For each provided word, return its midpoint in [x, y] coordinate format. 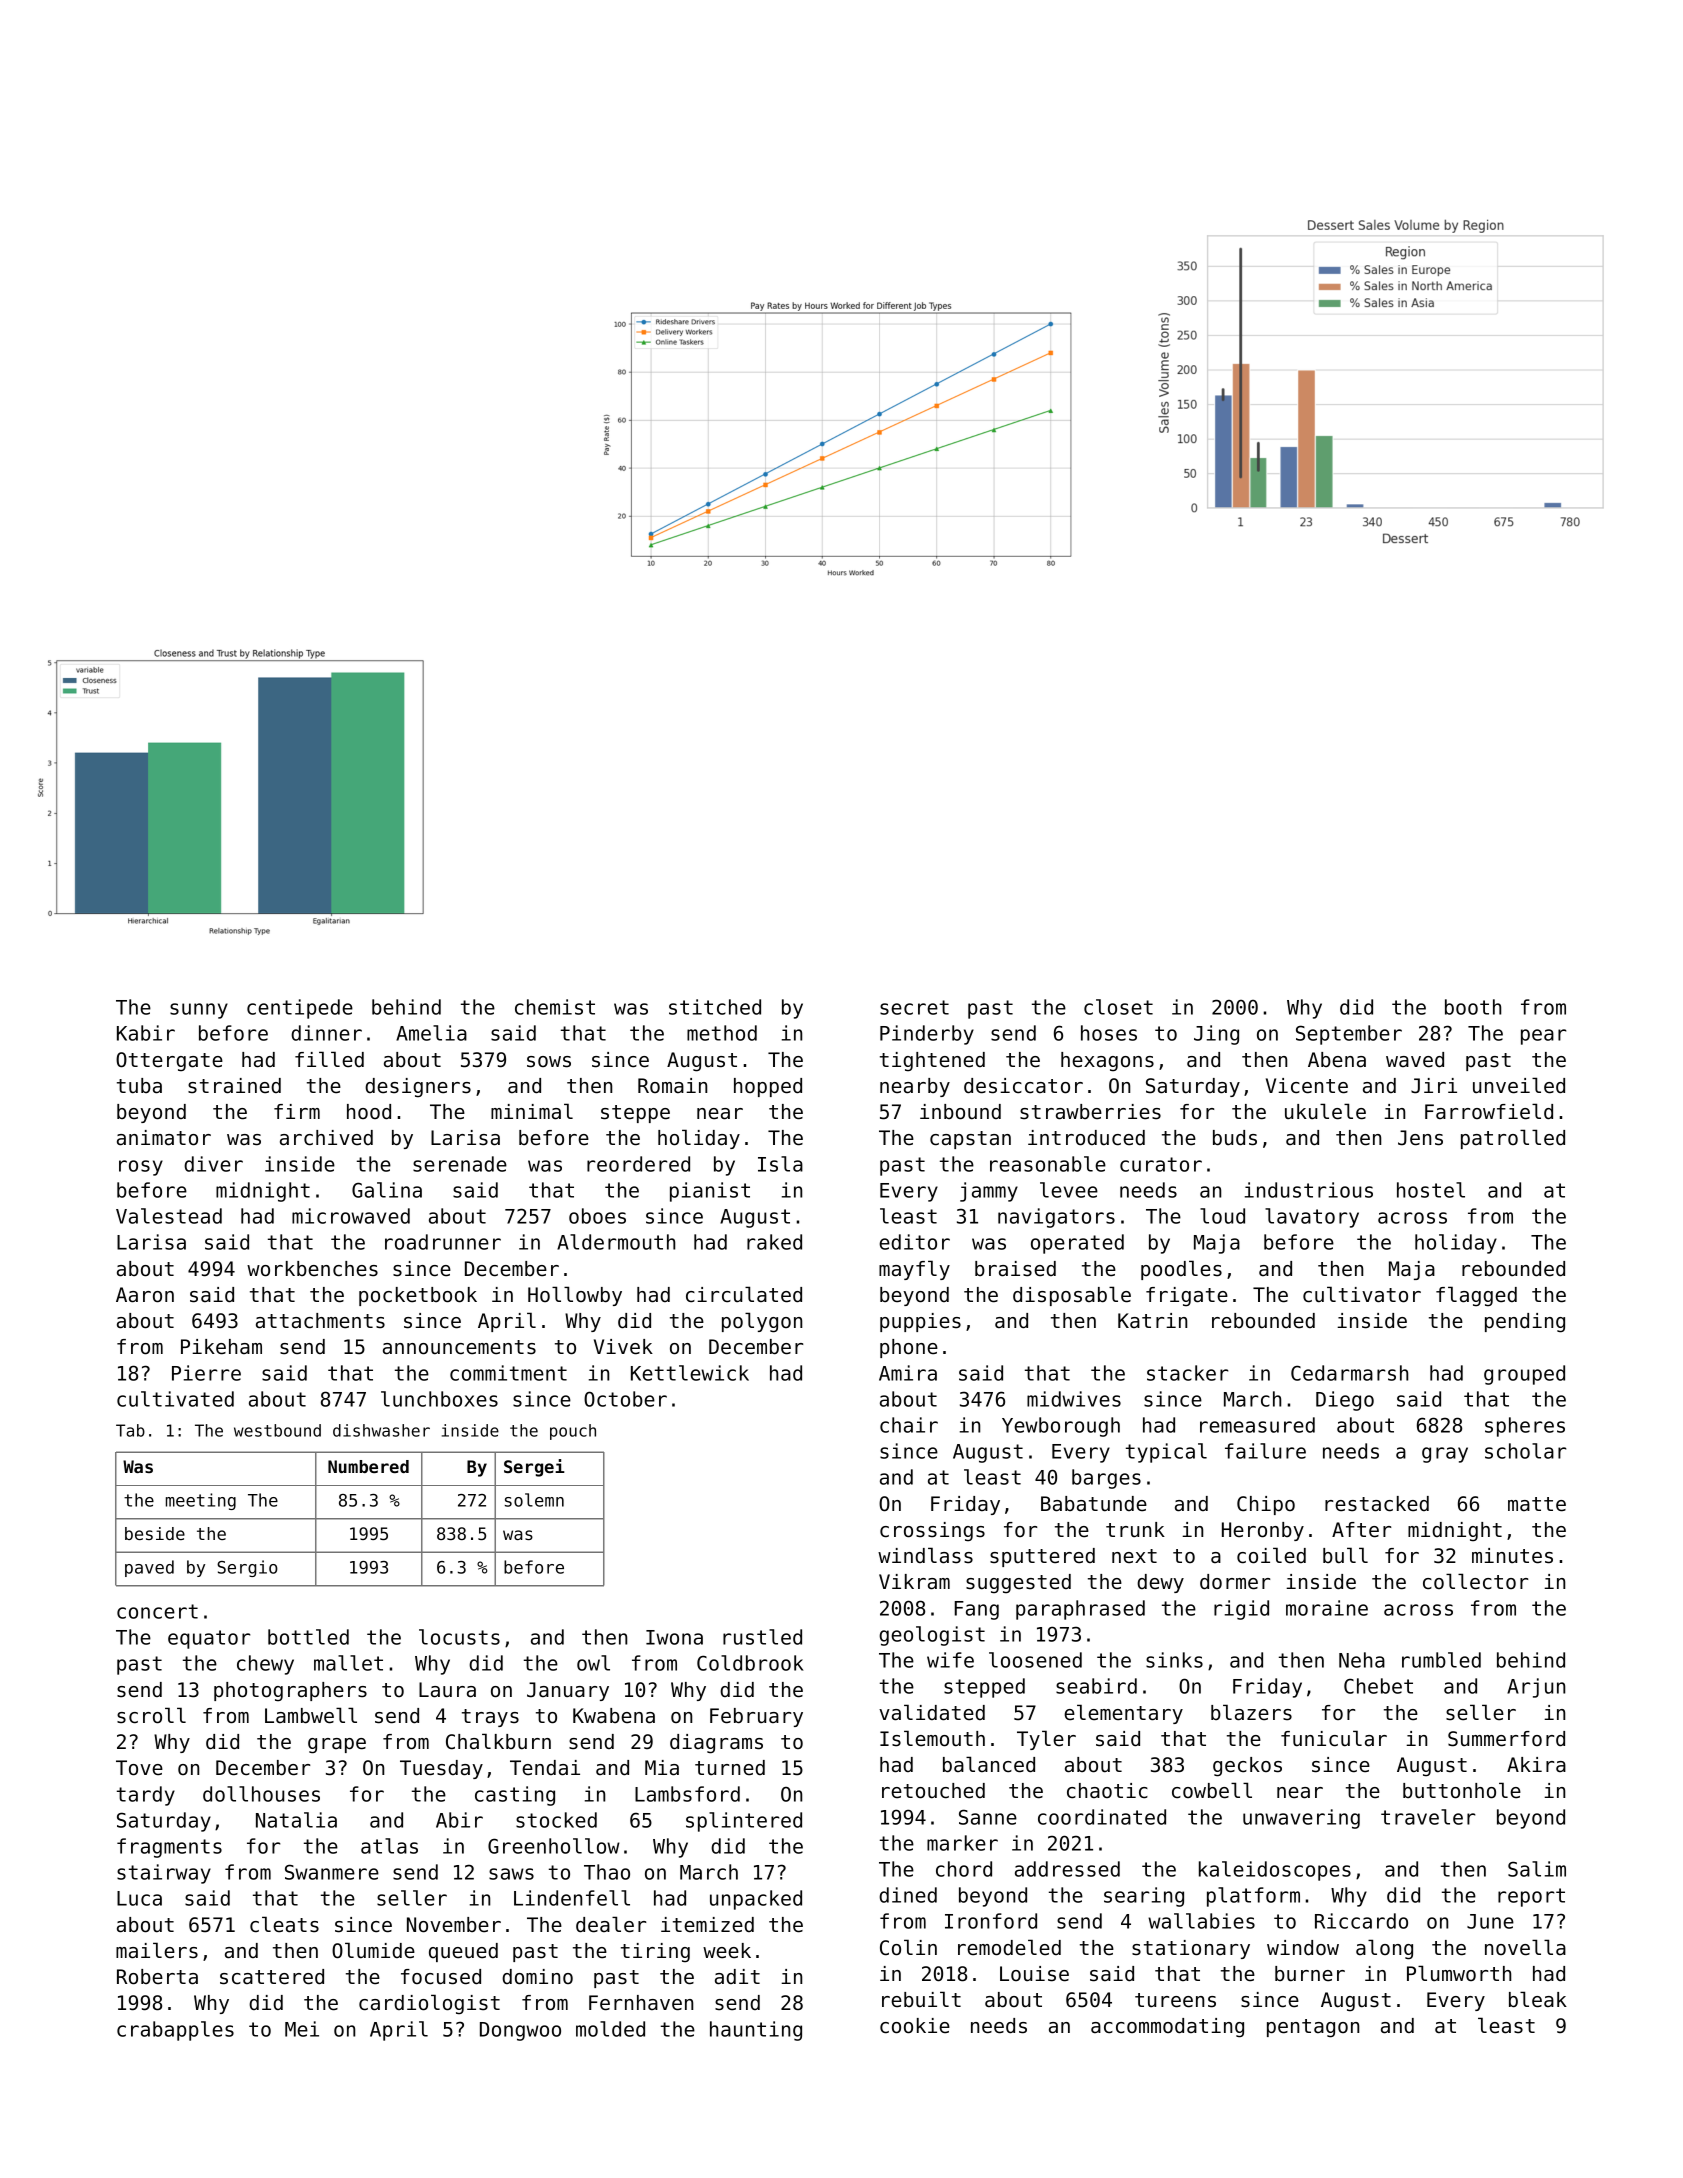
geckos [1247, 1767]
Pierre [206, 1373]
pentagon [1313, 2028]
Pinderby [927, 1035]
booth [1473, 1007]
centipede [300, 1009]
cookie [915, 2026]
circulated [744, 1294]
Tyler [1046, 1740]
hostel [1431, 1190]
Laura [447, 1690]
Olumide [373, 1950]
